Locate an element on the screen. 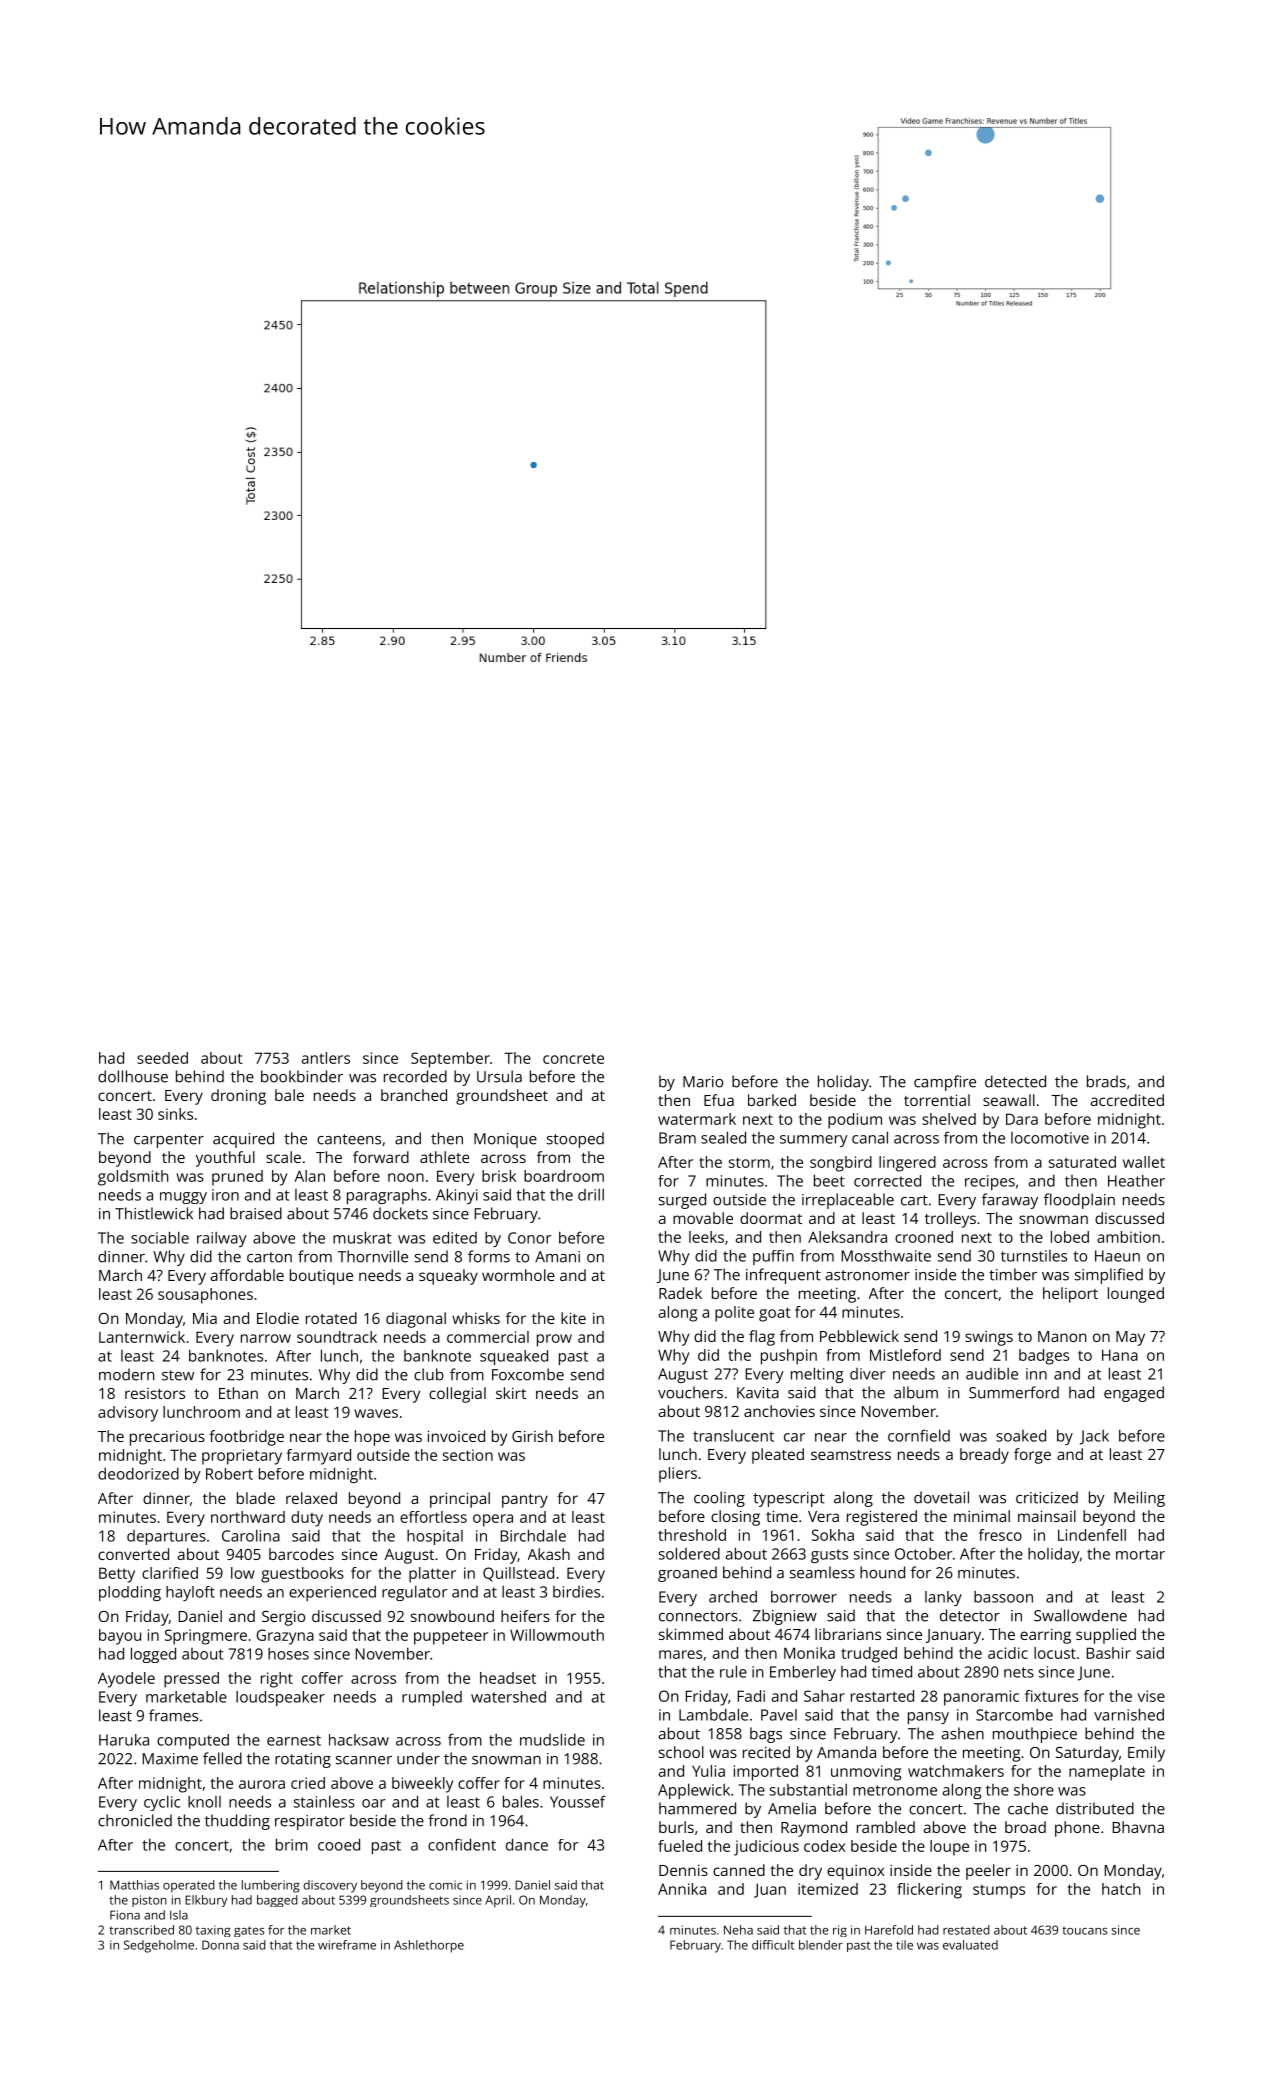 The height and width of the screenshot is (2081, 1263). dollhouse is located at coordinates (133, 1076).
